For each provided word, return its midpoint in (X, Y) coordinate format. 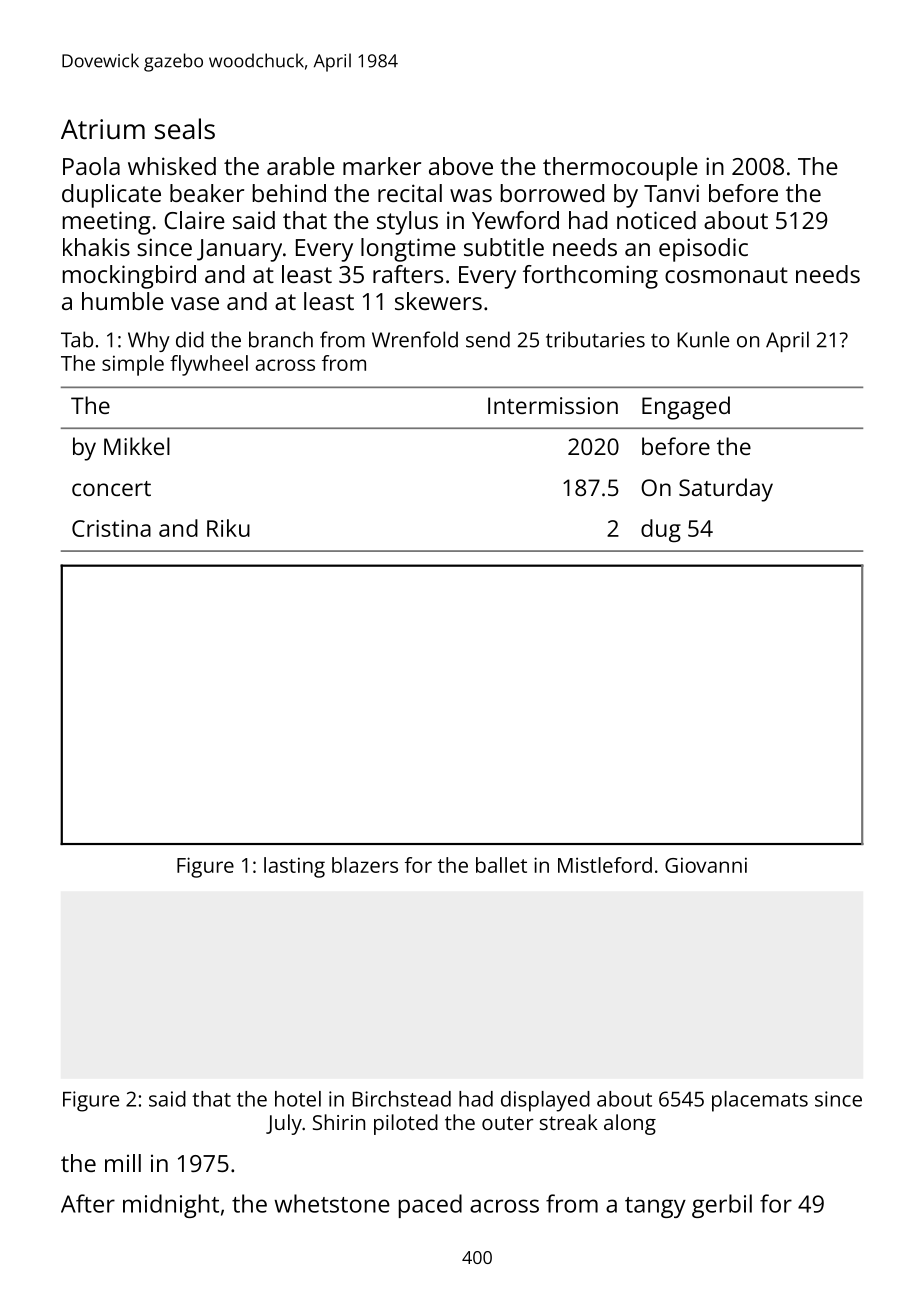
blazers (365, 865)
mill (123, 1163)
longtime (408, 250)
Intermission (553, 405)
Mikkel (137, 446)
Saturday (726, 490)
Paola (91, 166)
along (630, 1124)
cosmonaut (726, 275)
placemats (760, 1101)
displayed (545, 1101)
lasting (294, 867)
